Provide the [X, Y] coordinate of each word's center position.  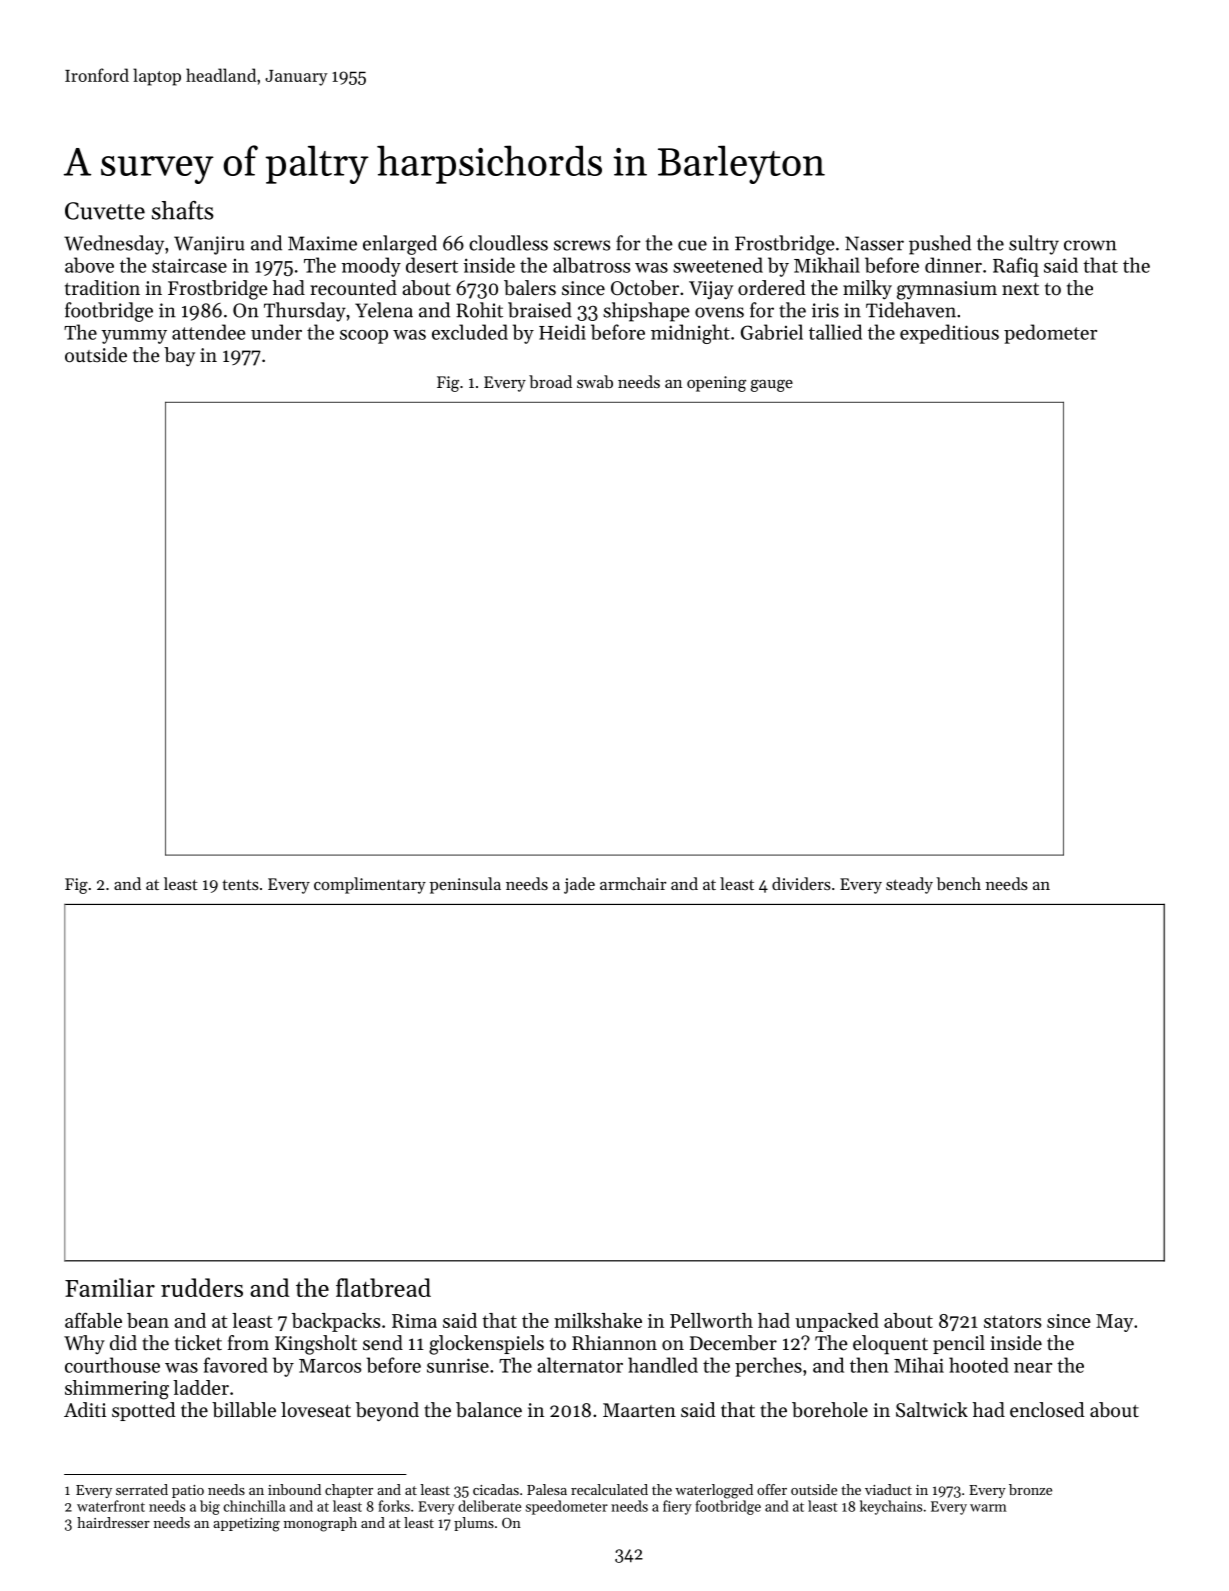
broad [550, 381]
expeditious [949, 334]
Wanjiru [209, 245]
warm [988, 1508]
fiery [677, 1507]
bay [179, 356]
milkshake [598, 1320]
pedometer [1050, 334]
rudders [202, 1287]
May [1115, 1323]
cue [692, 245]
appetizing [246, 1525]
